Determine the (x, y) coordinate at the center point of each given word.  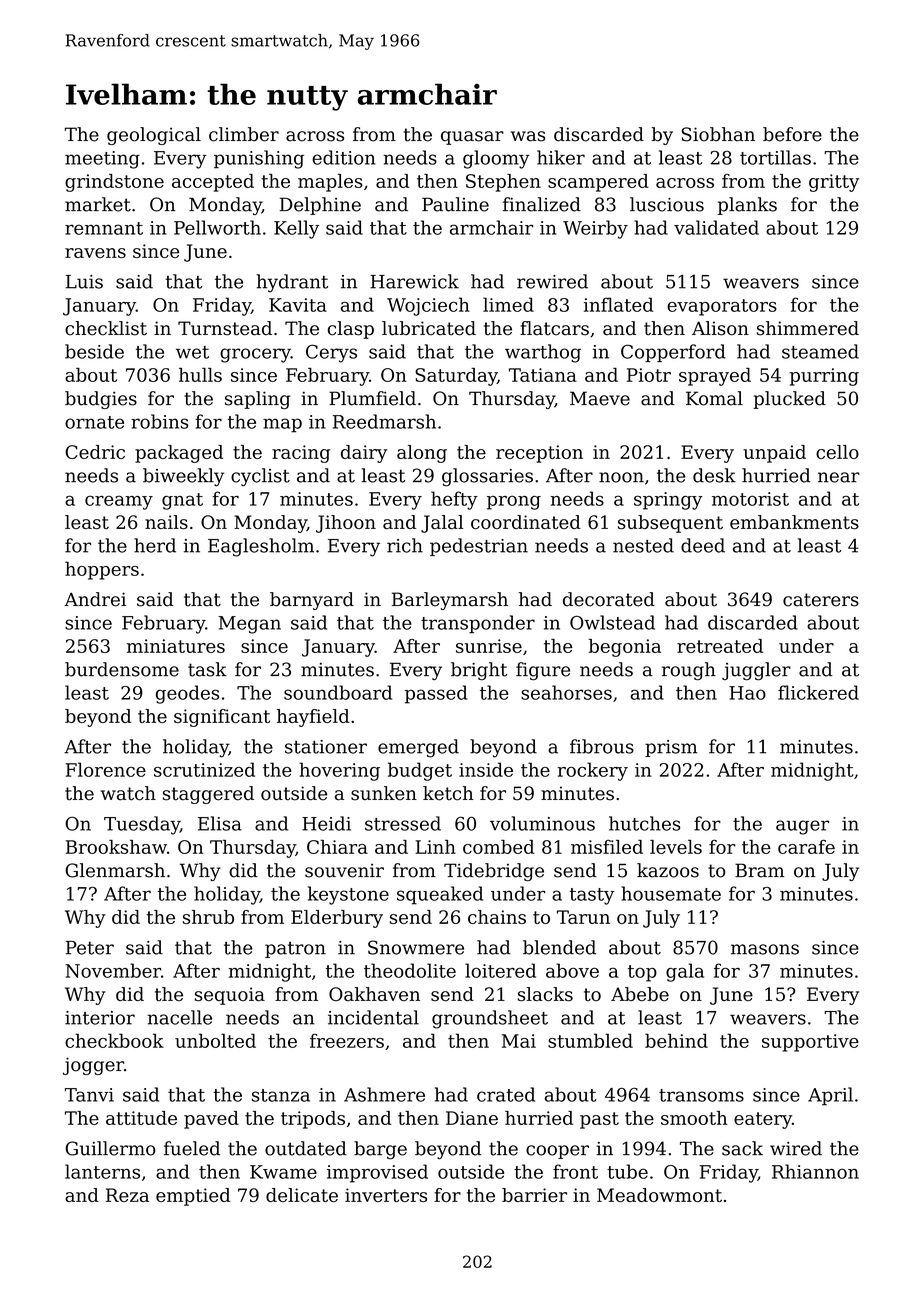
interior (100, 1018)
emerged (418, 748)
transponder (478, 624)
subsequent (670, 524)
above (572, 970)
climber (244, 134)
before (792, 134)
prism (671, 748)
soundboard (338, 692)
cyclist (260, 477)
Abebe (640, 994)
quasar (472, 138)
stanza (281, 1095)
